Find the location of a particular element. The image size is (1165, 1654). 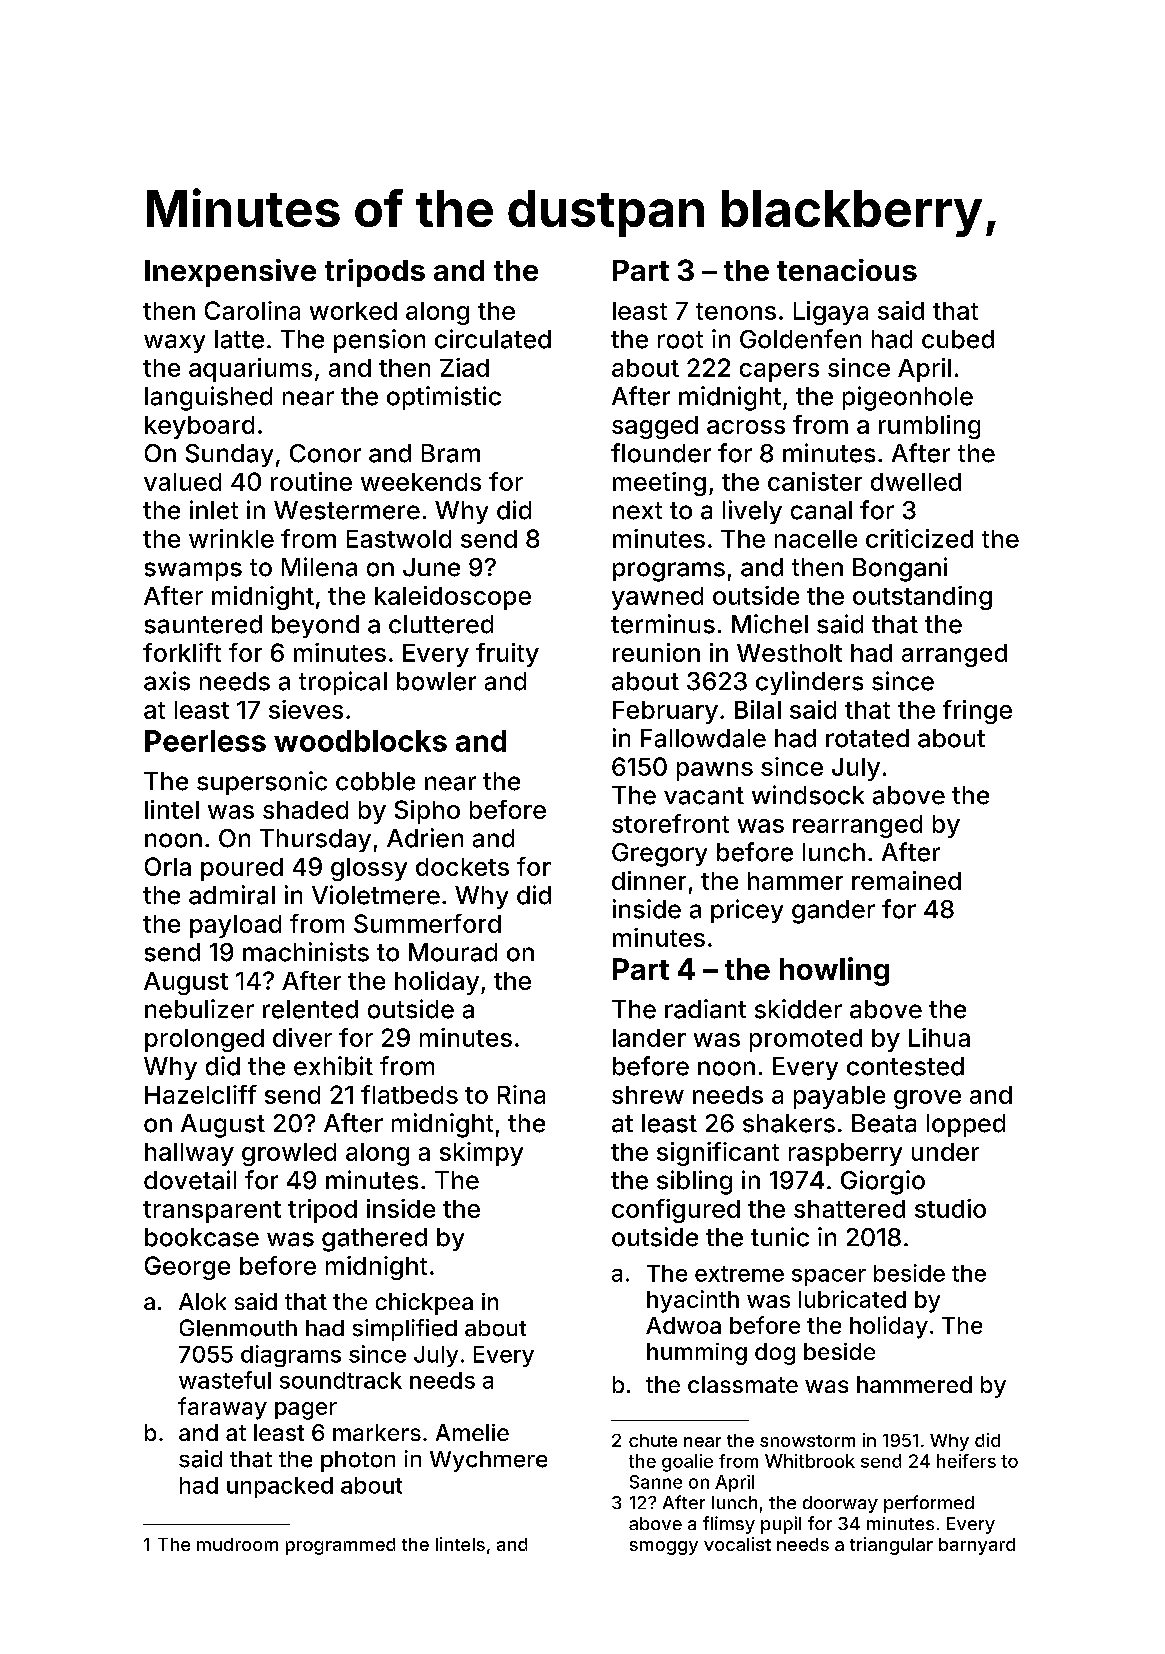

remained is located at coordinates (906, 880).
